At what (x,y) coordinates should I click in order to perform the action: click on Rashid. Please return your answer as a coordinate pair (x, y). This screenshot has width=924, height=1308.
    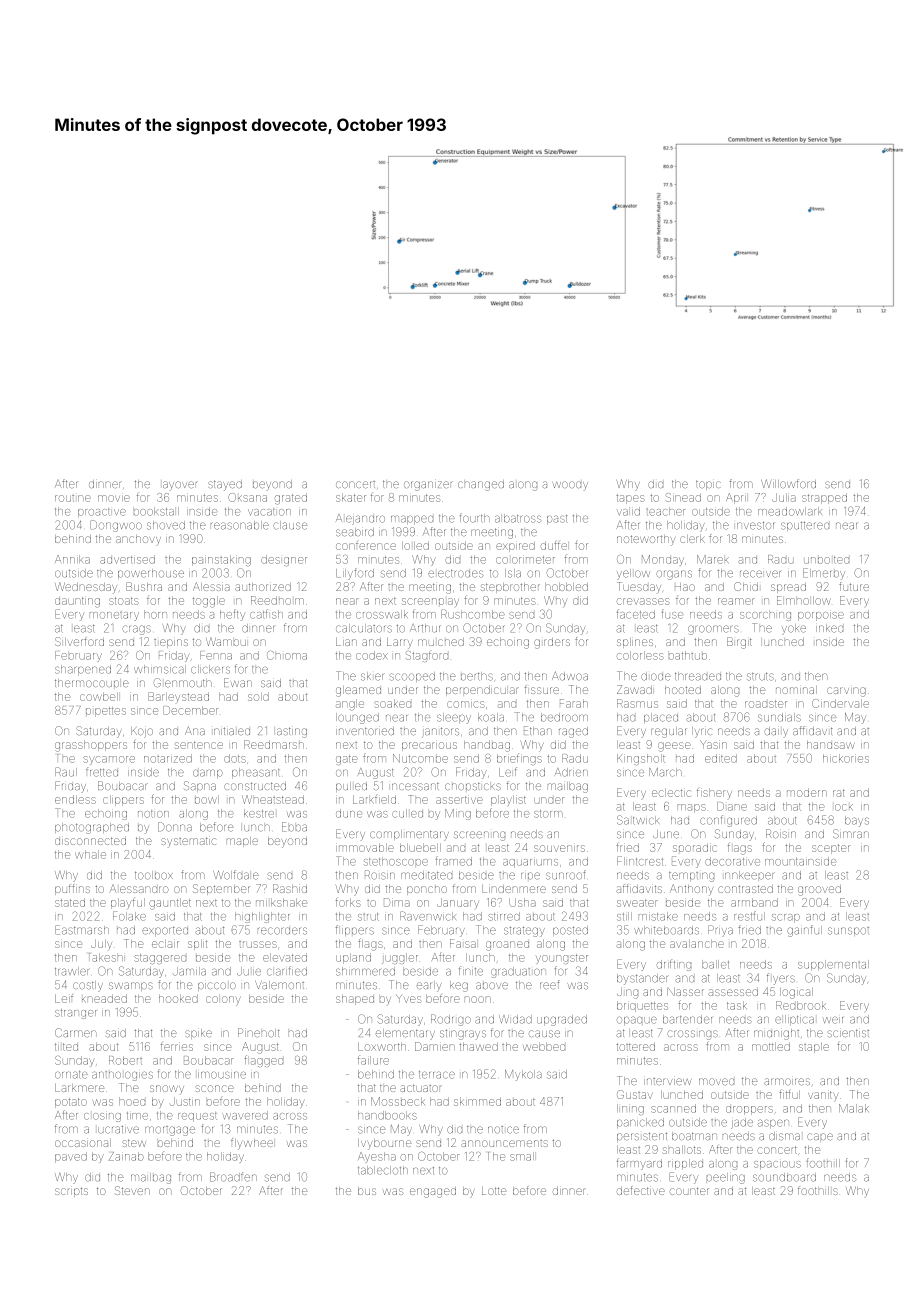
    Looking at the image, I should click on (290, 888).
